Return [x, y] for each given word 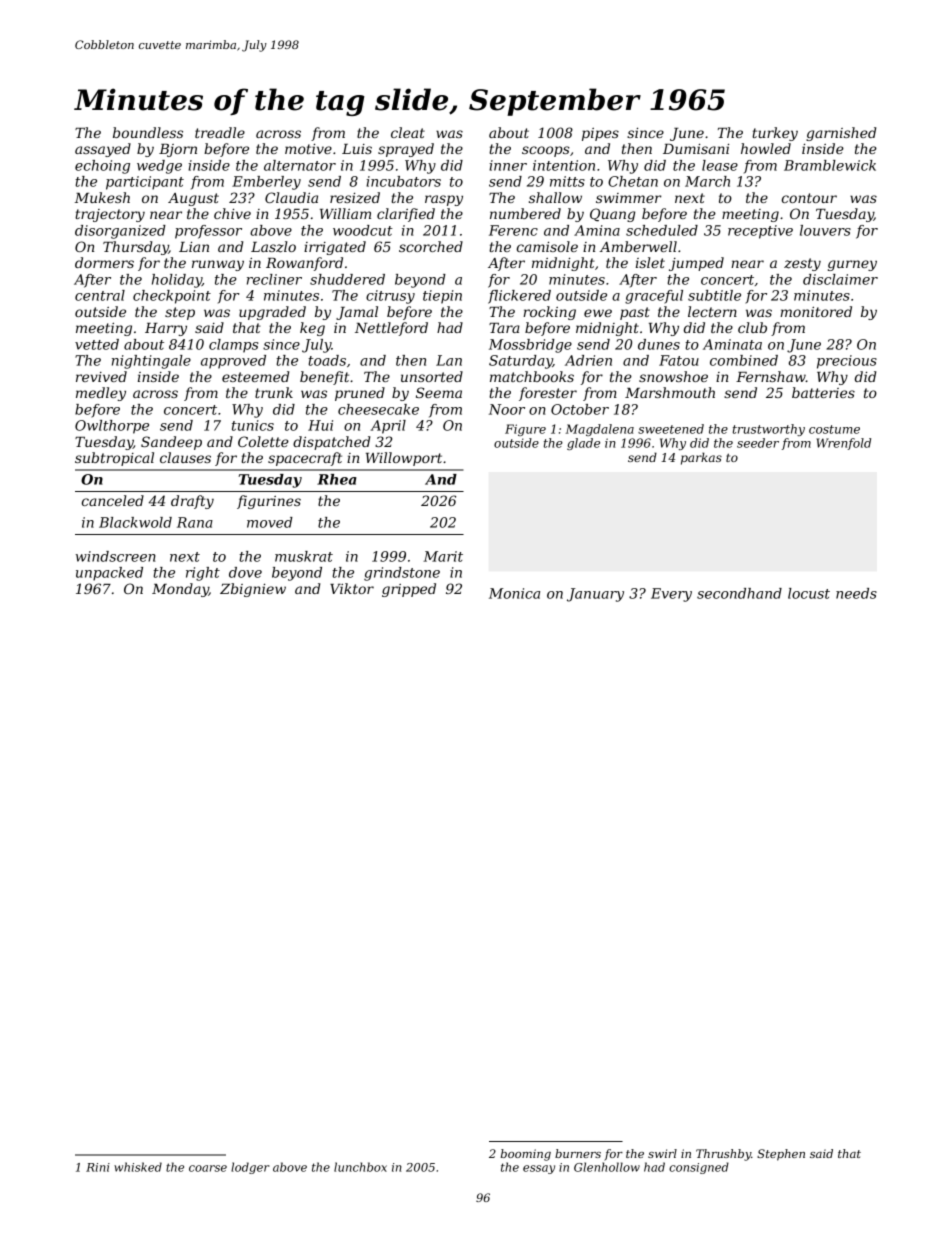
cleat [408, 132]
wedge [159, 167]
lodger [250, 1168]
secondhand [739, 593]
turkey [775, 134]
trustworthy [769, 430]
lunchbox [360, 1167]
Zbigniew [253, 590]
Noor [507, 409]
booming [525, 1155]
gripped [409, 590]
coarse [208, 1168]
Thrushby [723, 1155]
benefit [324, 378]
